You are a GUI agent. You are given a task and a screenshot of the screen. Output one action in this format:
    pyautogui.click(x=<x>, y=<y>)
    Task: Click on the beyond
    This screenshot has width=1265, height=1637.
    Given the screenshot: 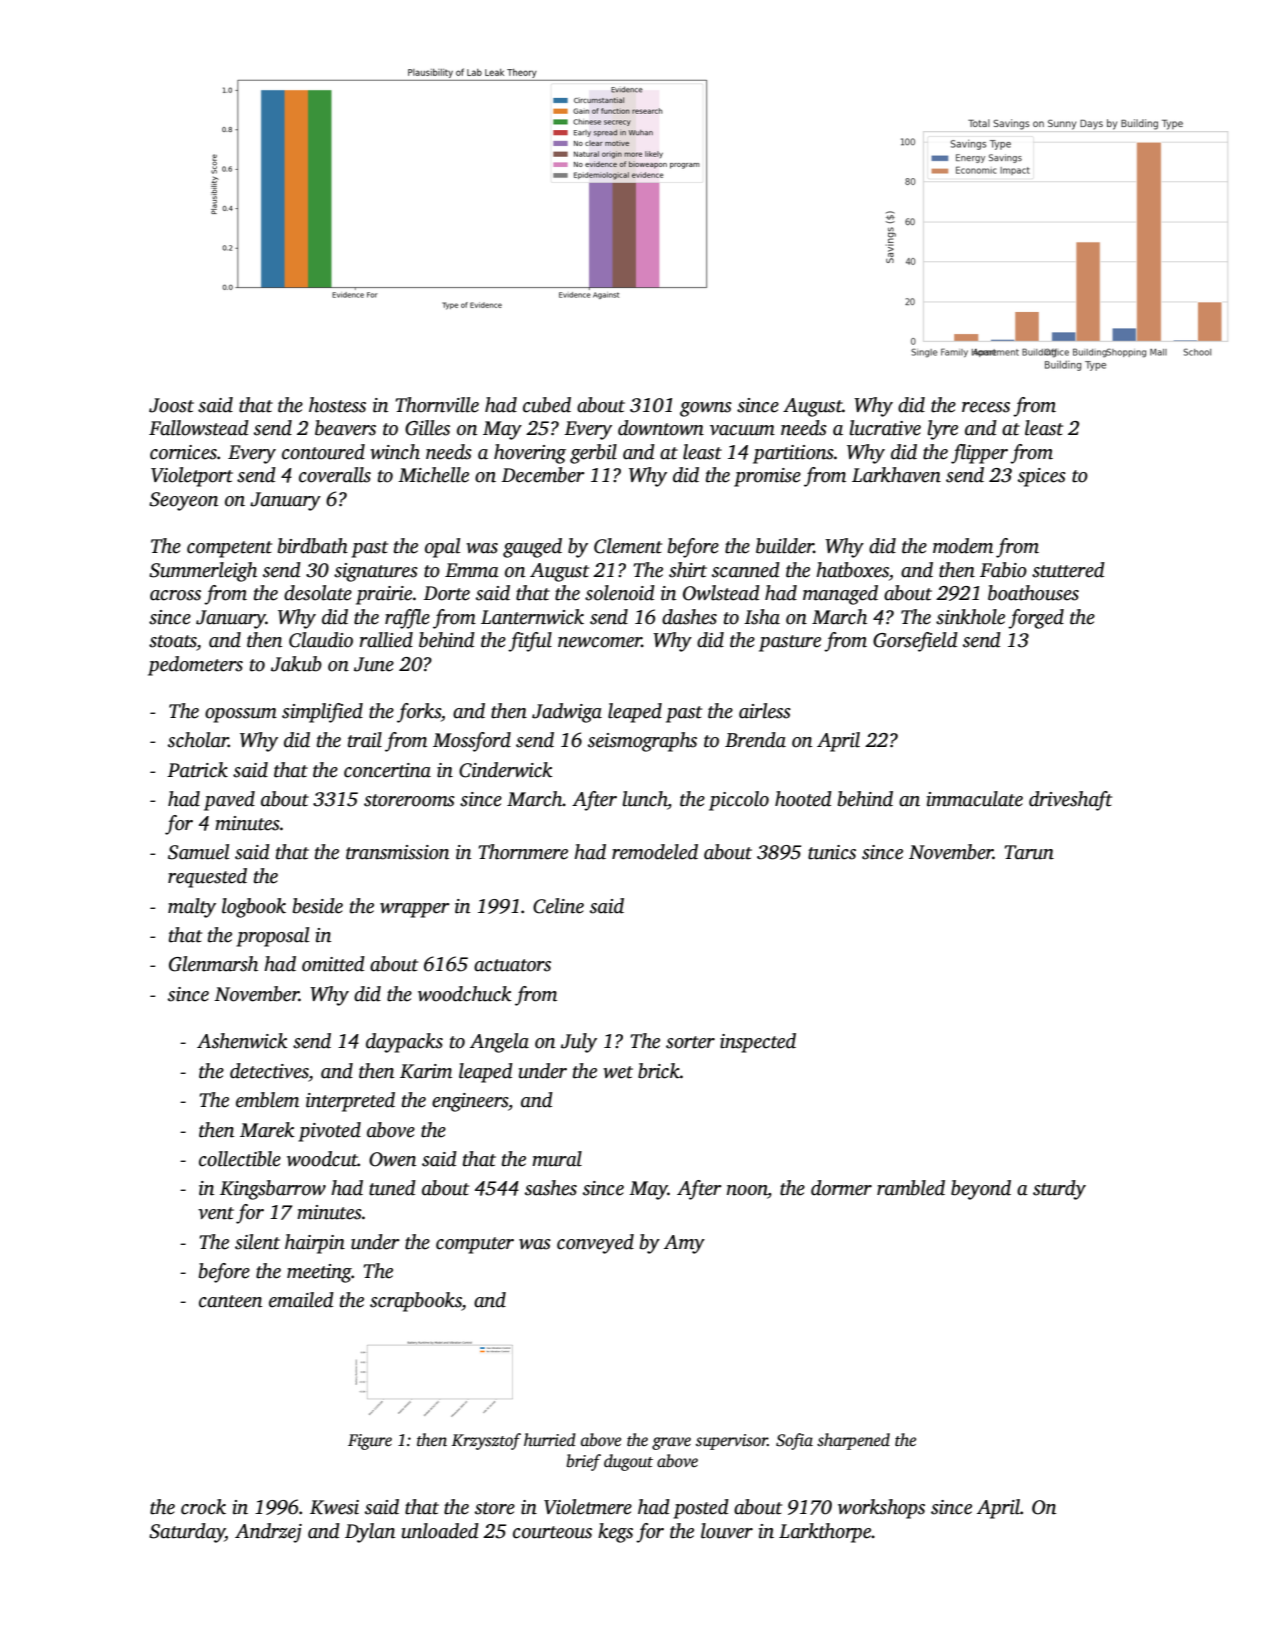 What is the action you would take?
    pyautogui.click(x=981, y=1190)
